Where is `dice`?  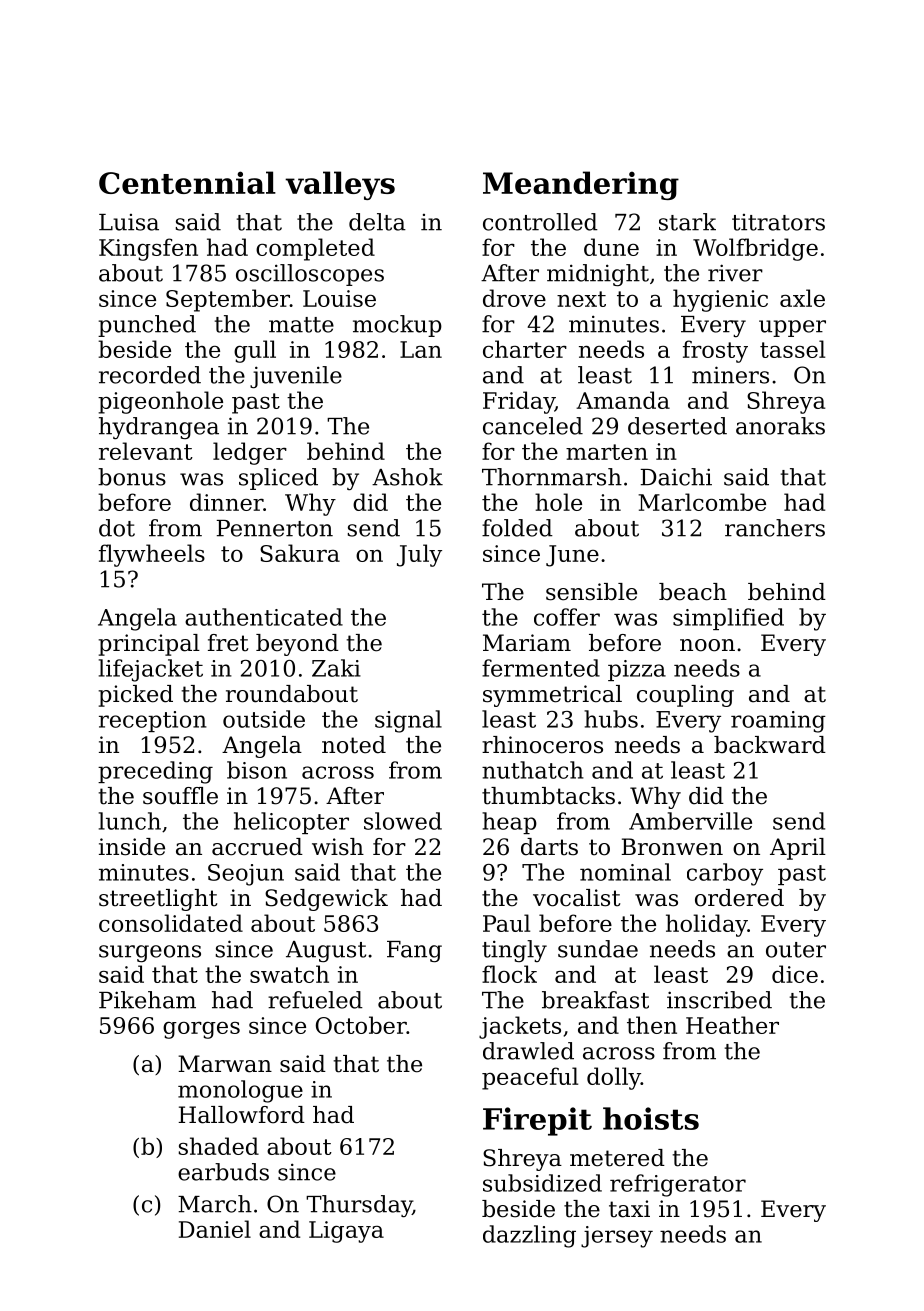 dice is located at coordinates (795, 974).
